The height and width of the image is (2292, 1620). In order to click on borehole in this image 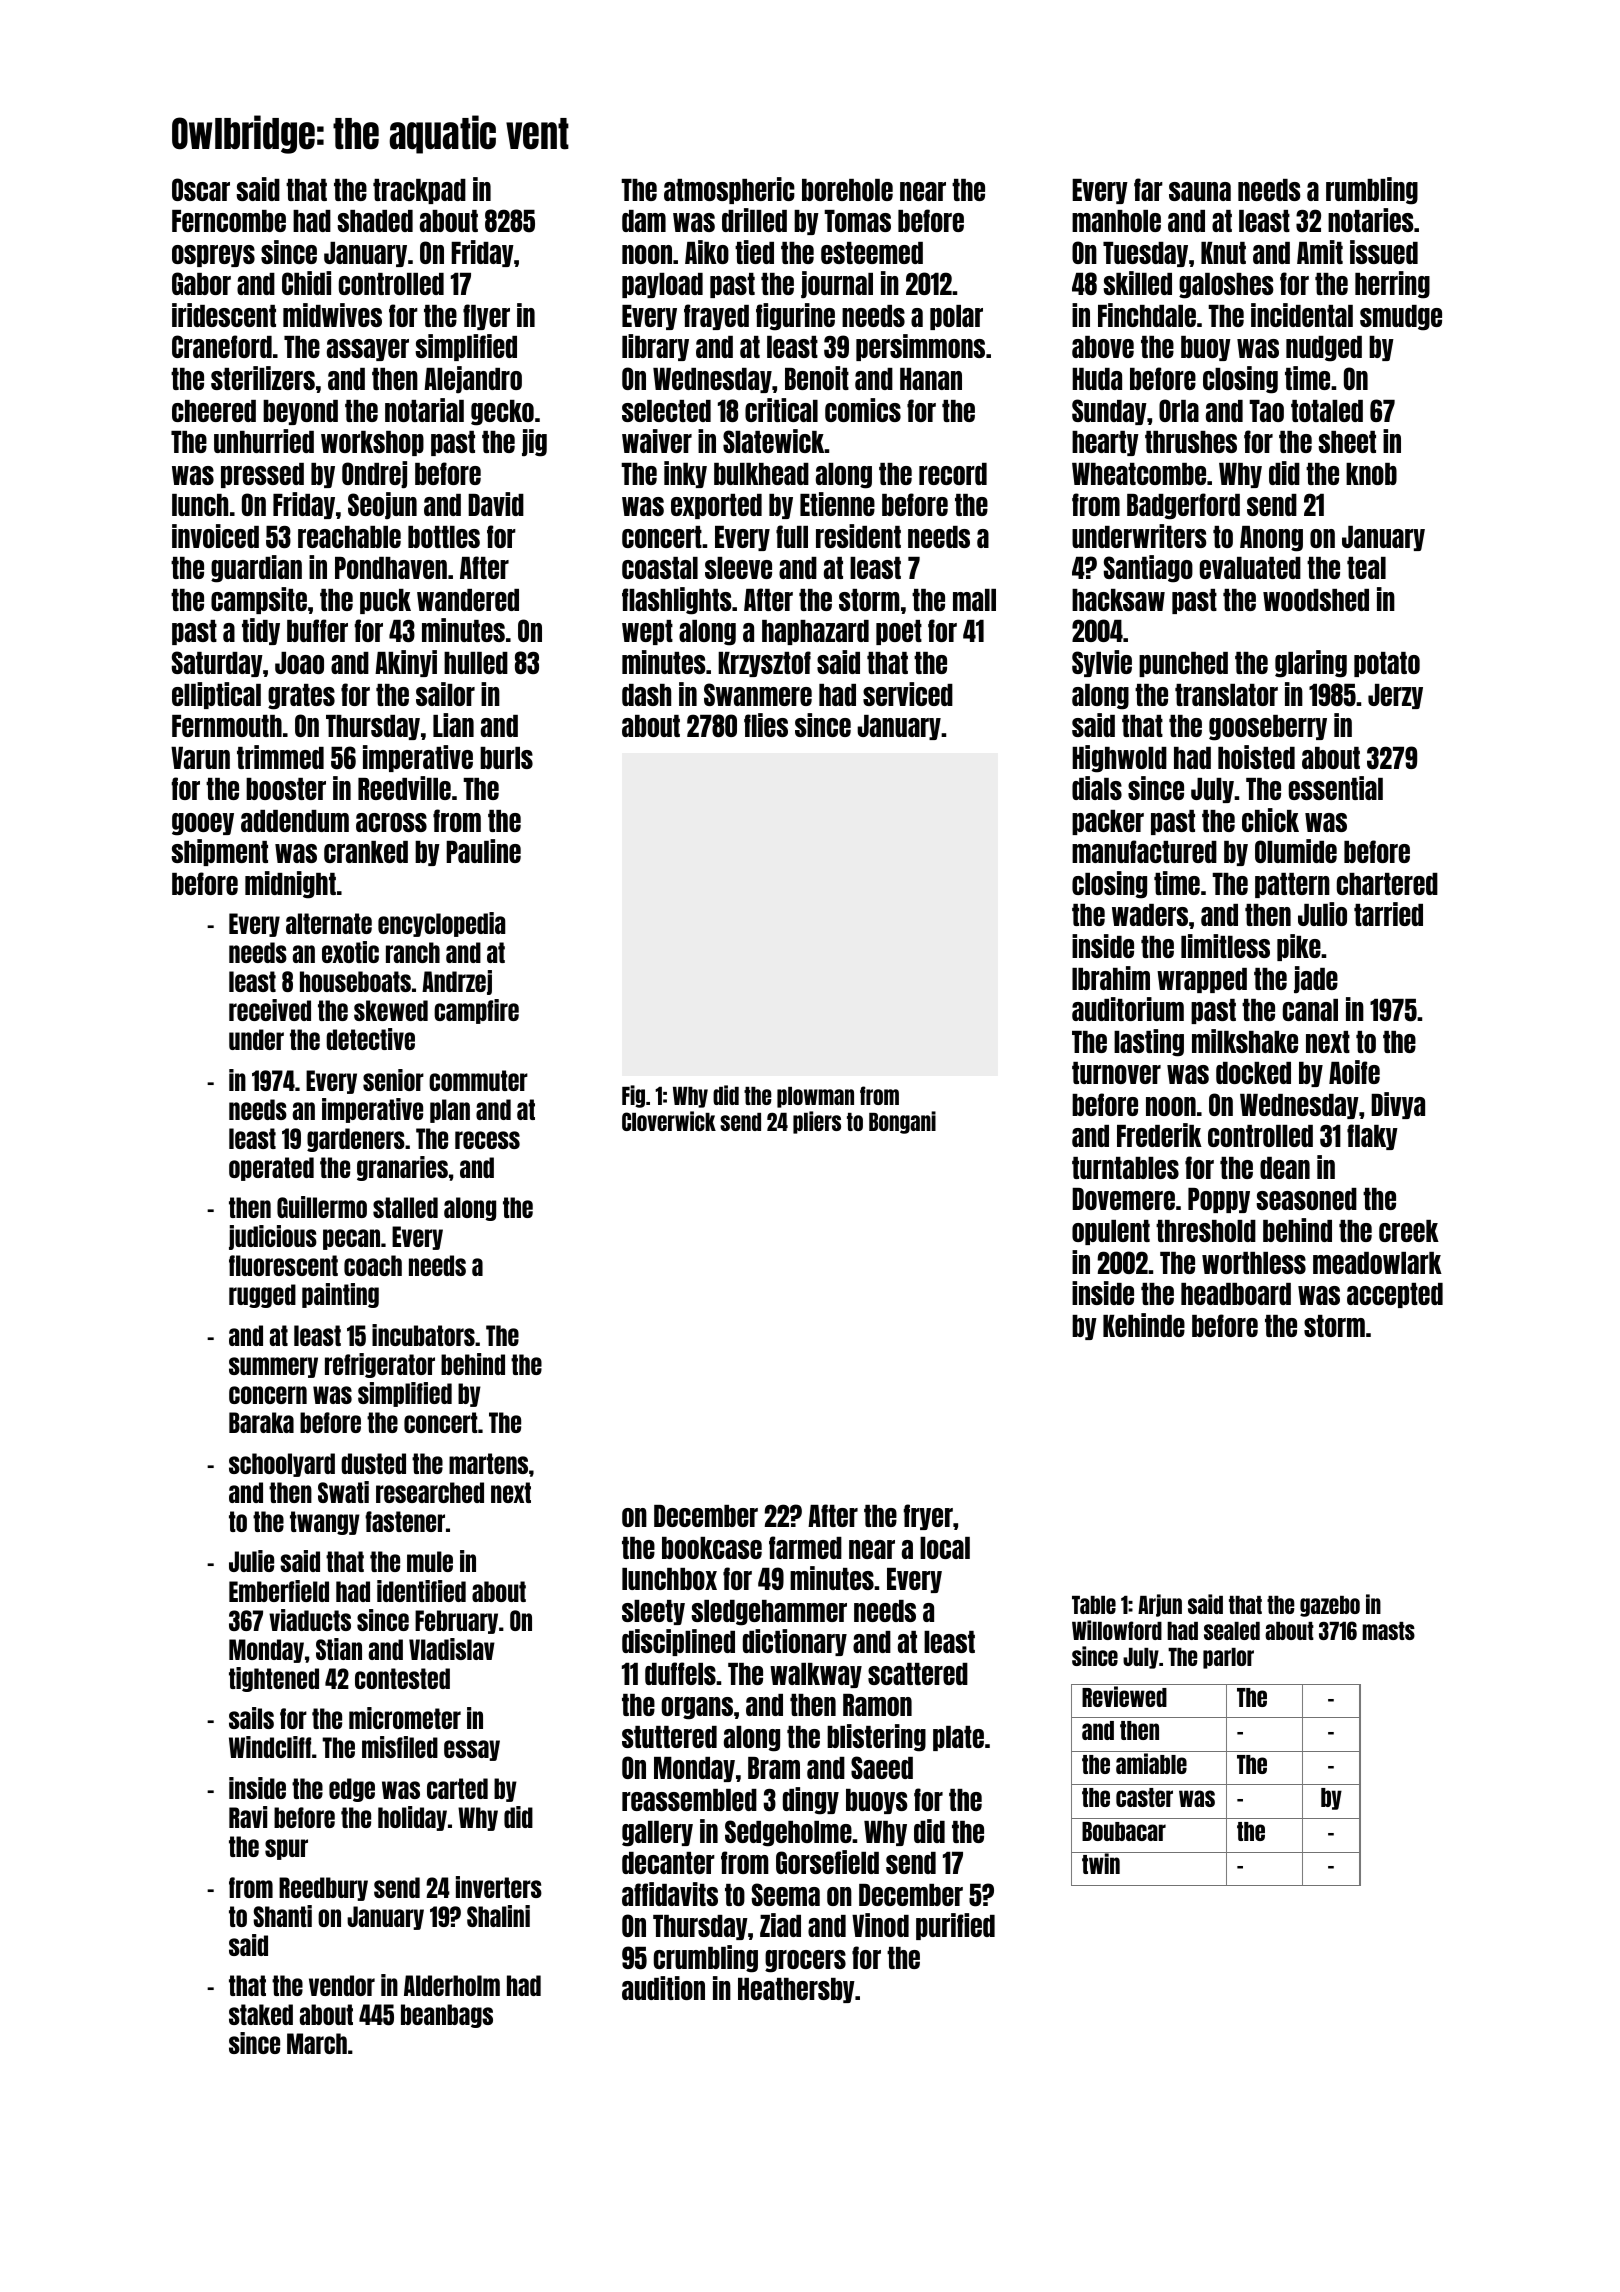, I will do `click(847, 190)`.
